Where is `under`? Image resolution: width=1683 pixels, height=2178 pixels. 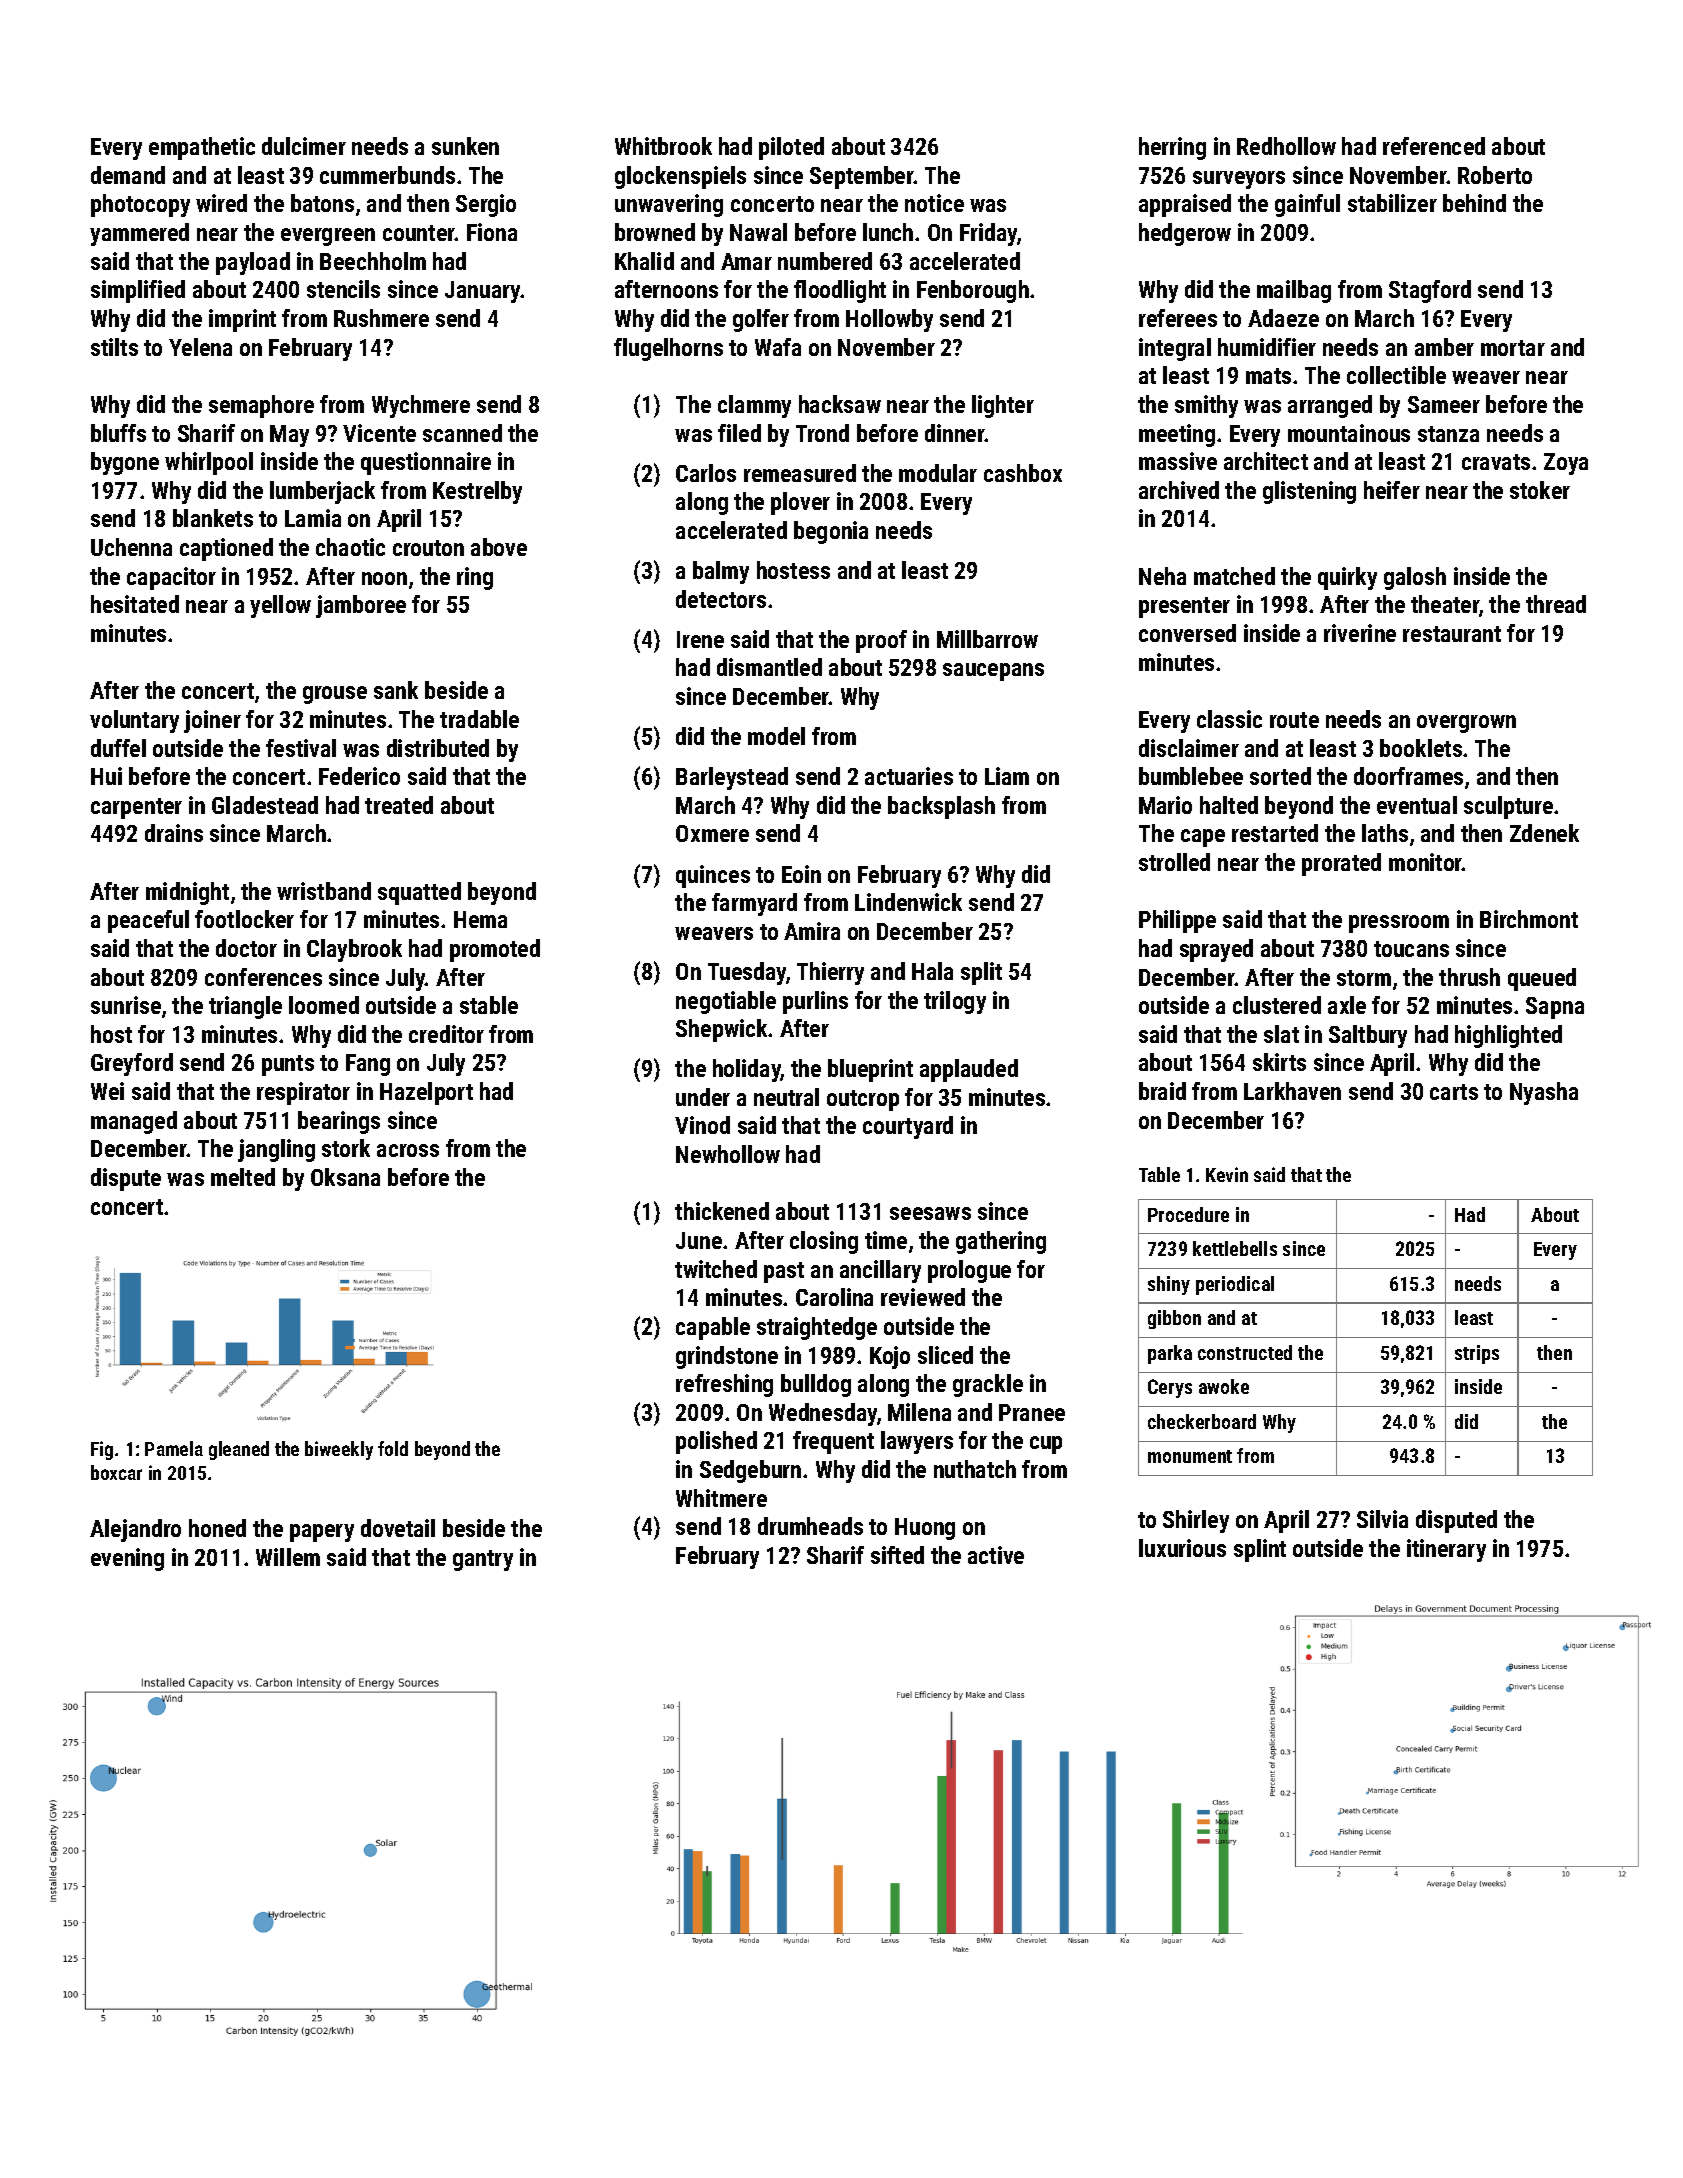
under is located at coordinates (703, 1097).
